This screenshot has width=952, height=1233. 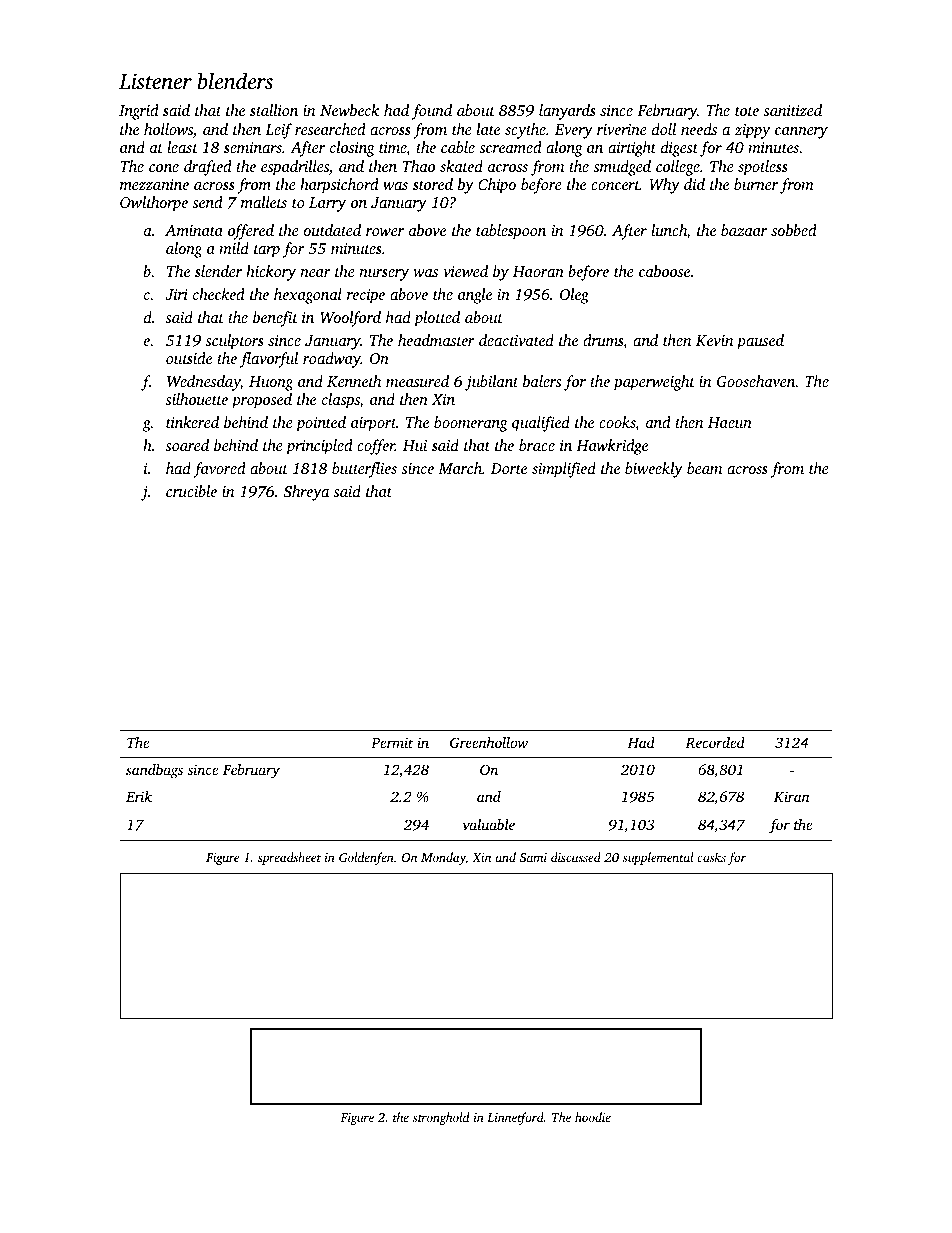 What do you see at coordinates (664, 271) in the screenshot?
I see `caboose` at bounding box center [664, 271].
